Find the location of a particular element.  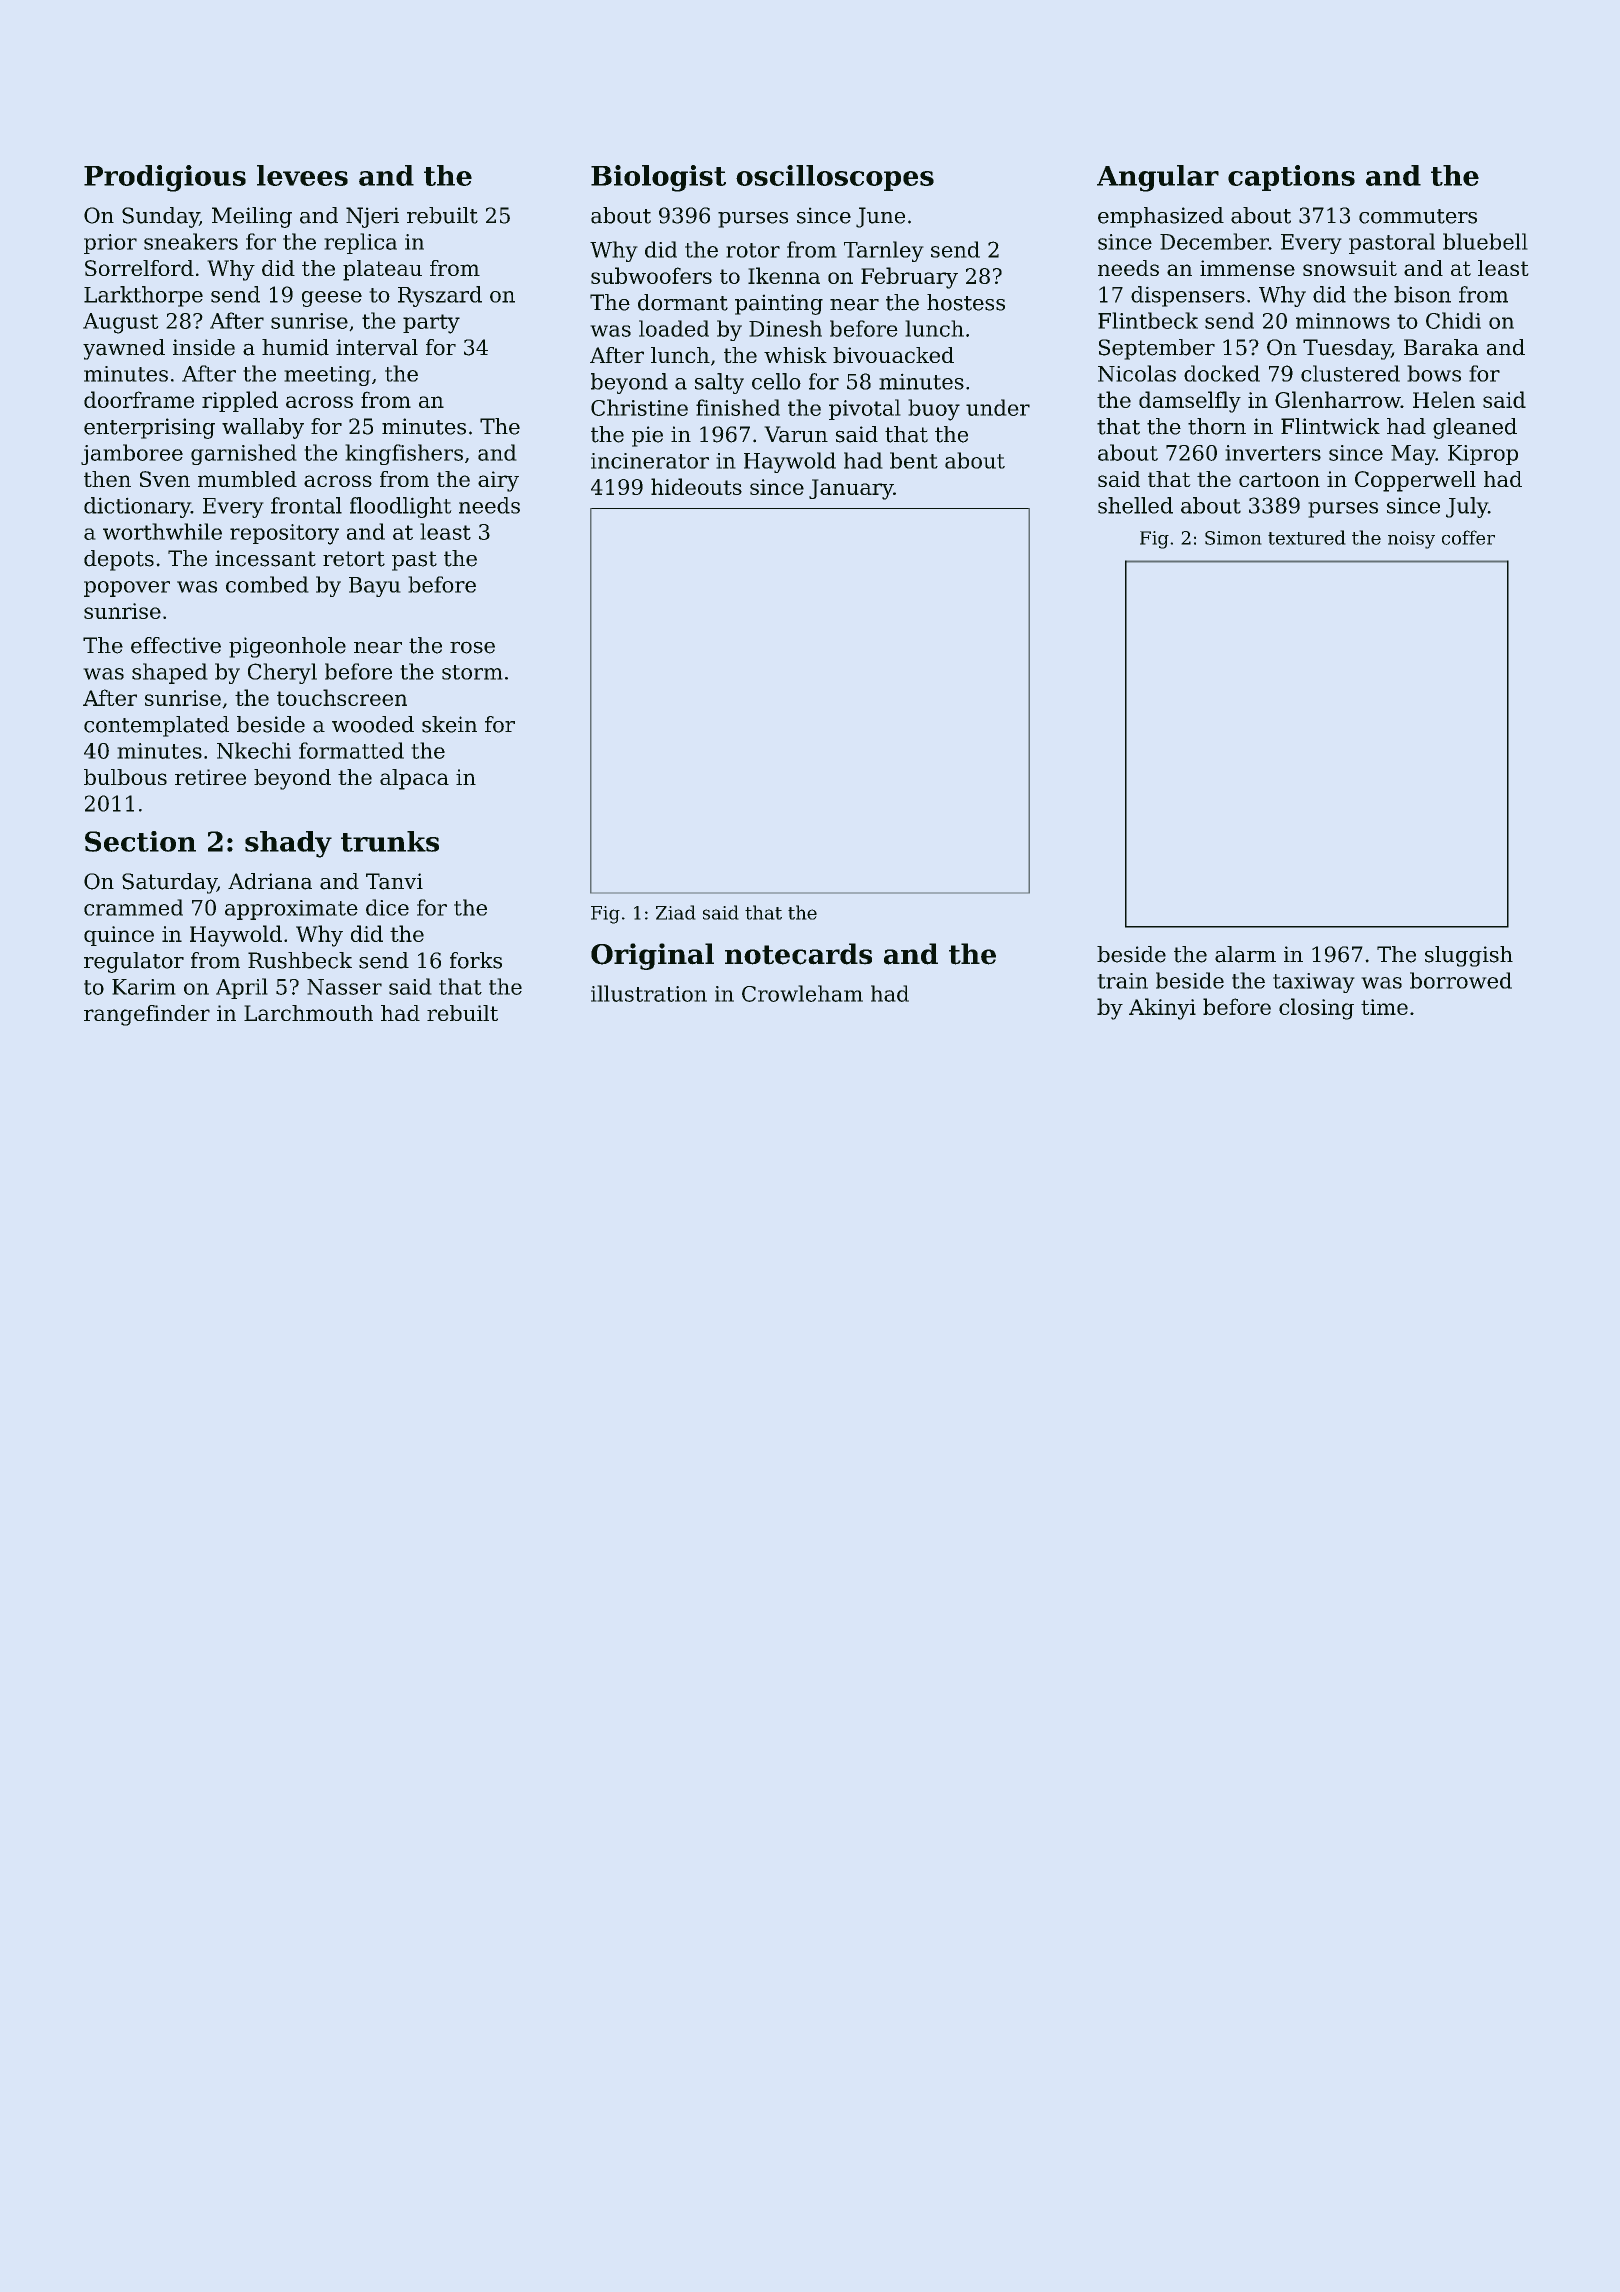

rangefinder is located at coordinates (147, 1015).
